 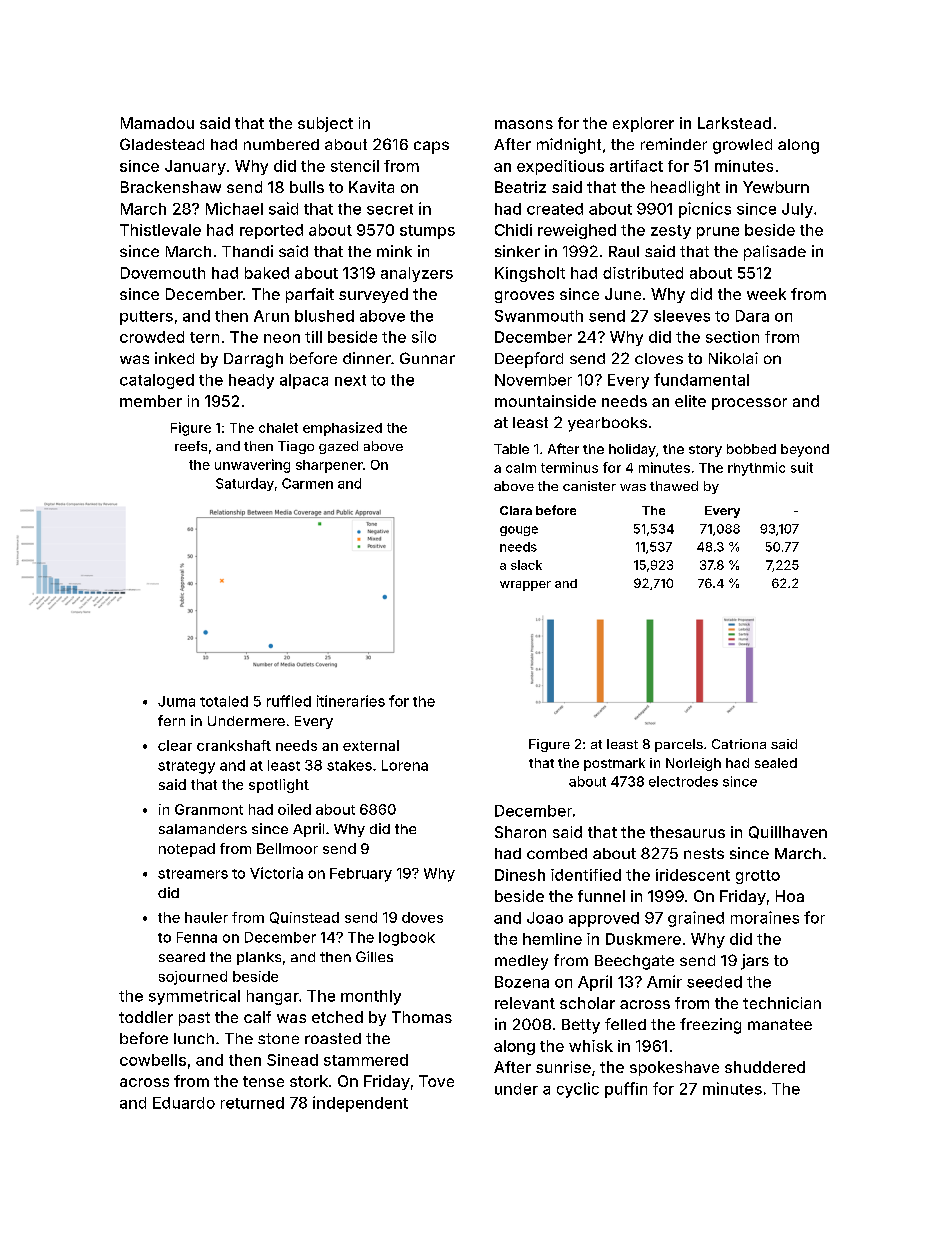 What do you see at coordinates (153, 1060) in the document?
I see `cowbells` at bounding box center [153, 1060].
